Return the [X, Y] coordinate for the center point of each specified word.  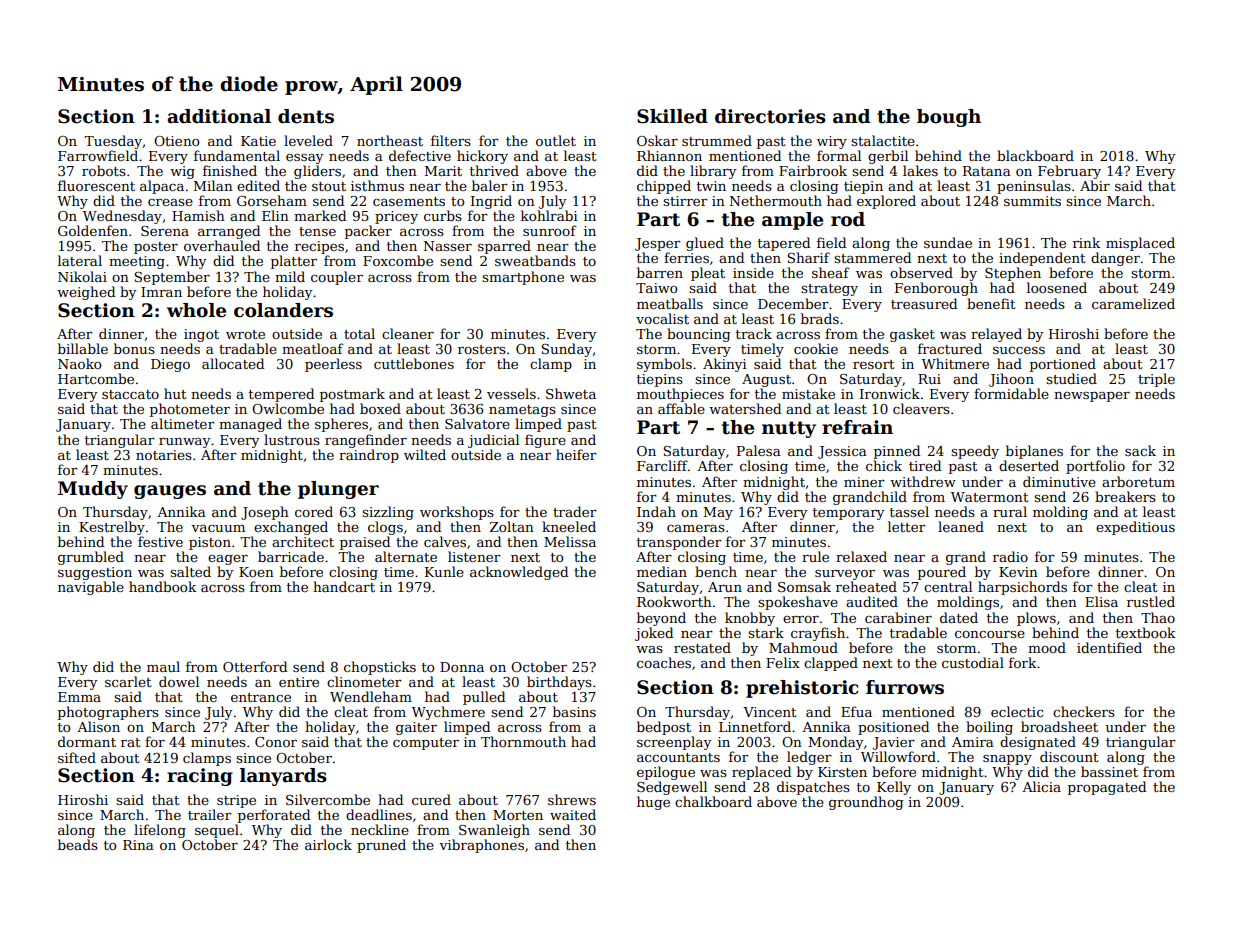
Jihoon [1011, 380]
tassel [909, 511]
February [1069, 172]
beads [78, 844]
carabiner [898, 617]
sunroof [550, 230]
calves [445, 541]
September [172, 278]
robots [104, 170]
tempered [281, 395]
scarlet [128, 681]
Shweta [571, 393]
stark [766, 632]
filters [451, 140]
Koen [256, 572]
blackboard [1035, 155]
